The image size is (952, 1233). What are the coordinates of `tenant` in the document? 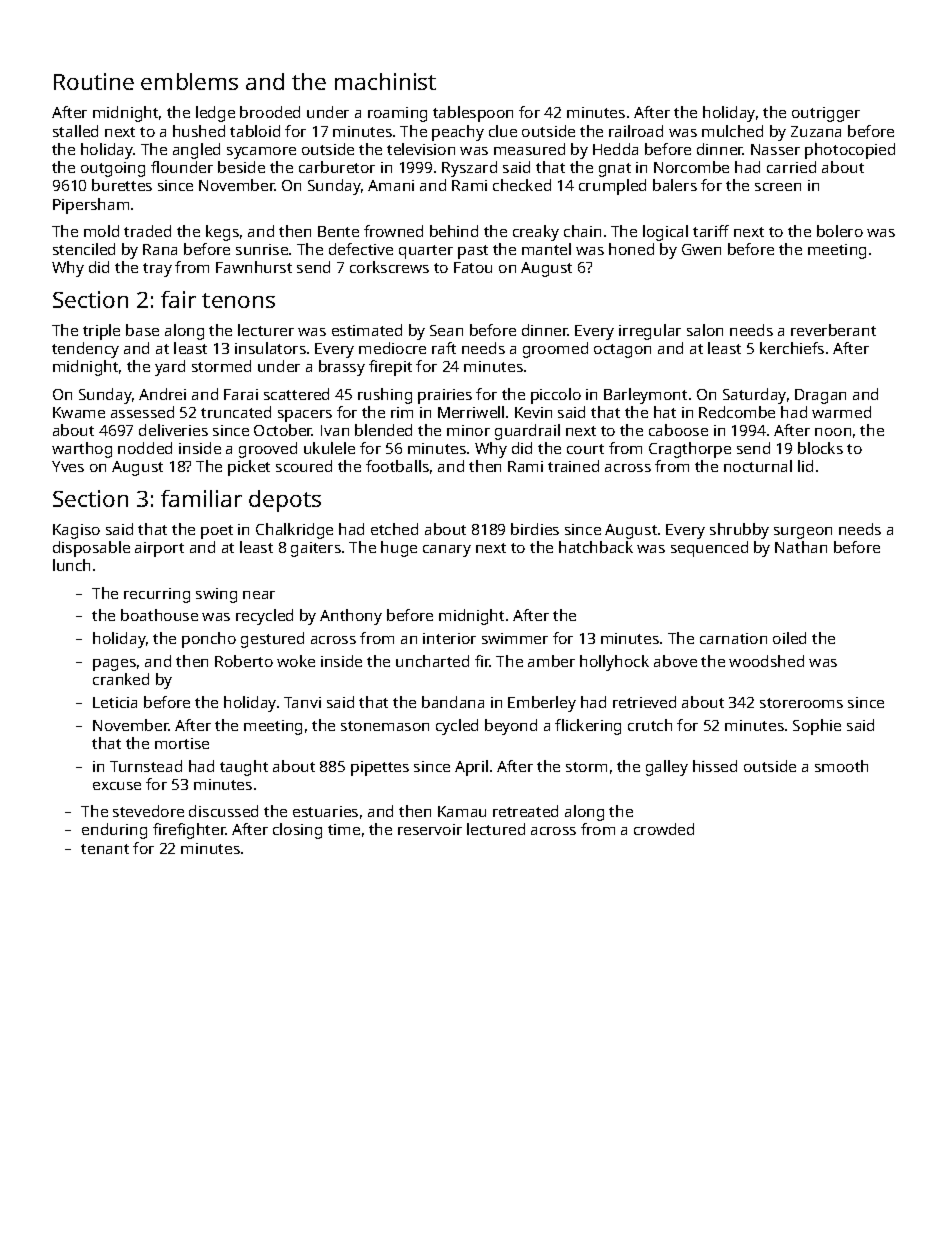 It's located at (105, 849).
